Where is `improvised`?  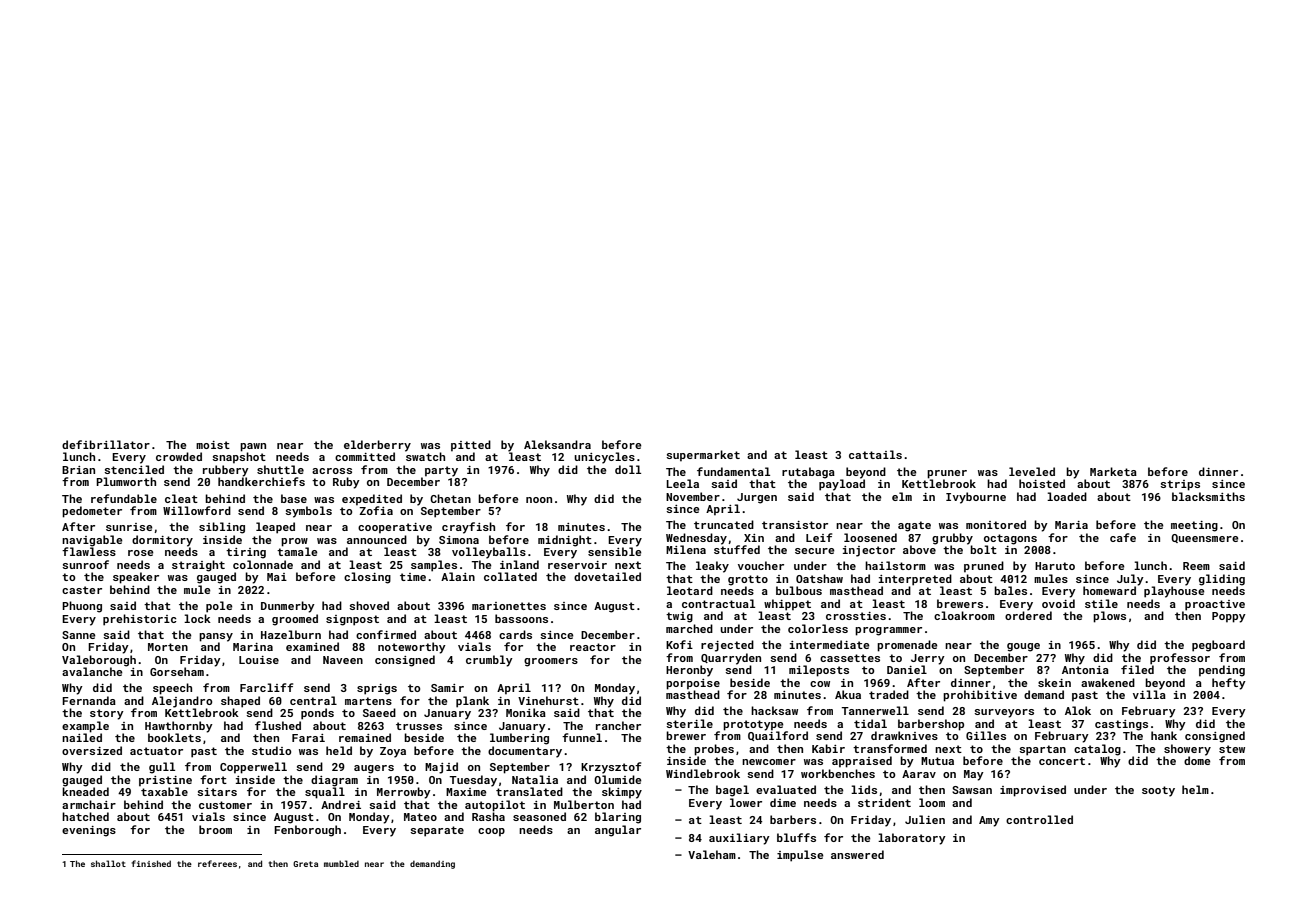 improvised is located at coordinates (1033, 791).
